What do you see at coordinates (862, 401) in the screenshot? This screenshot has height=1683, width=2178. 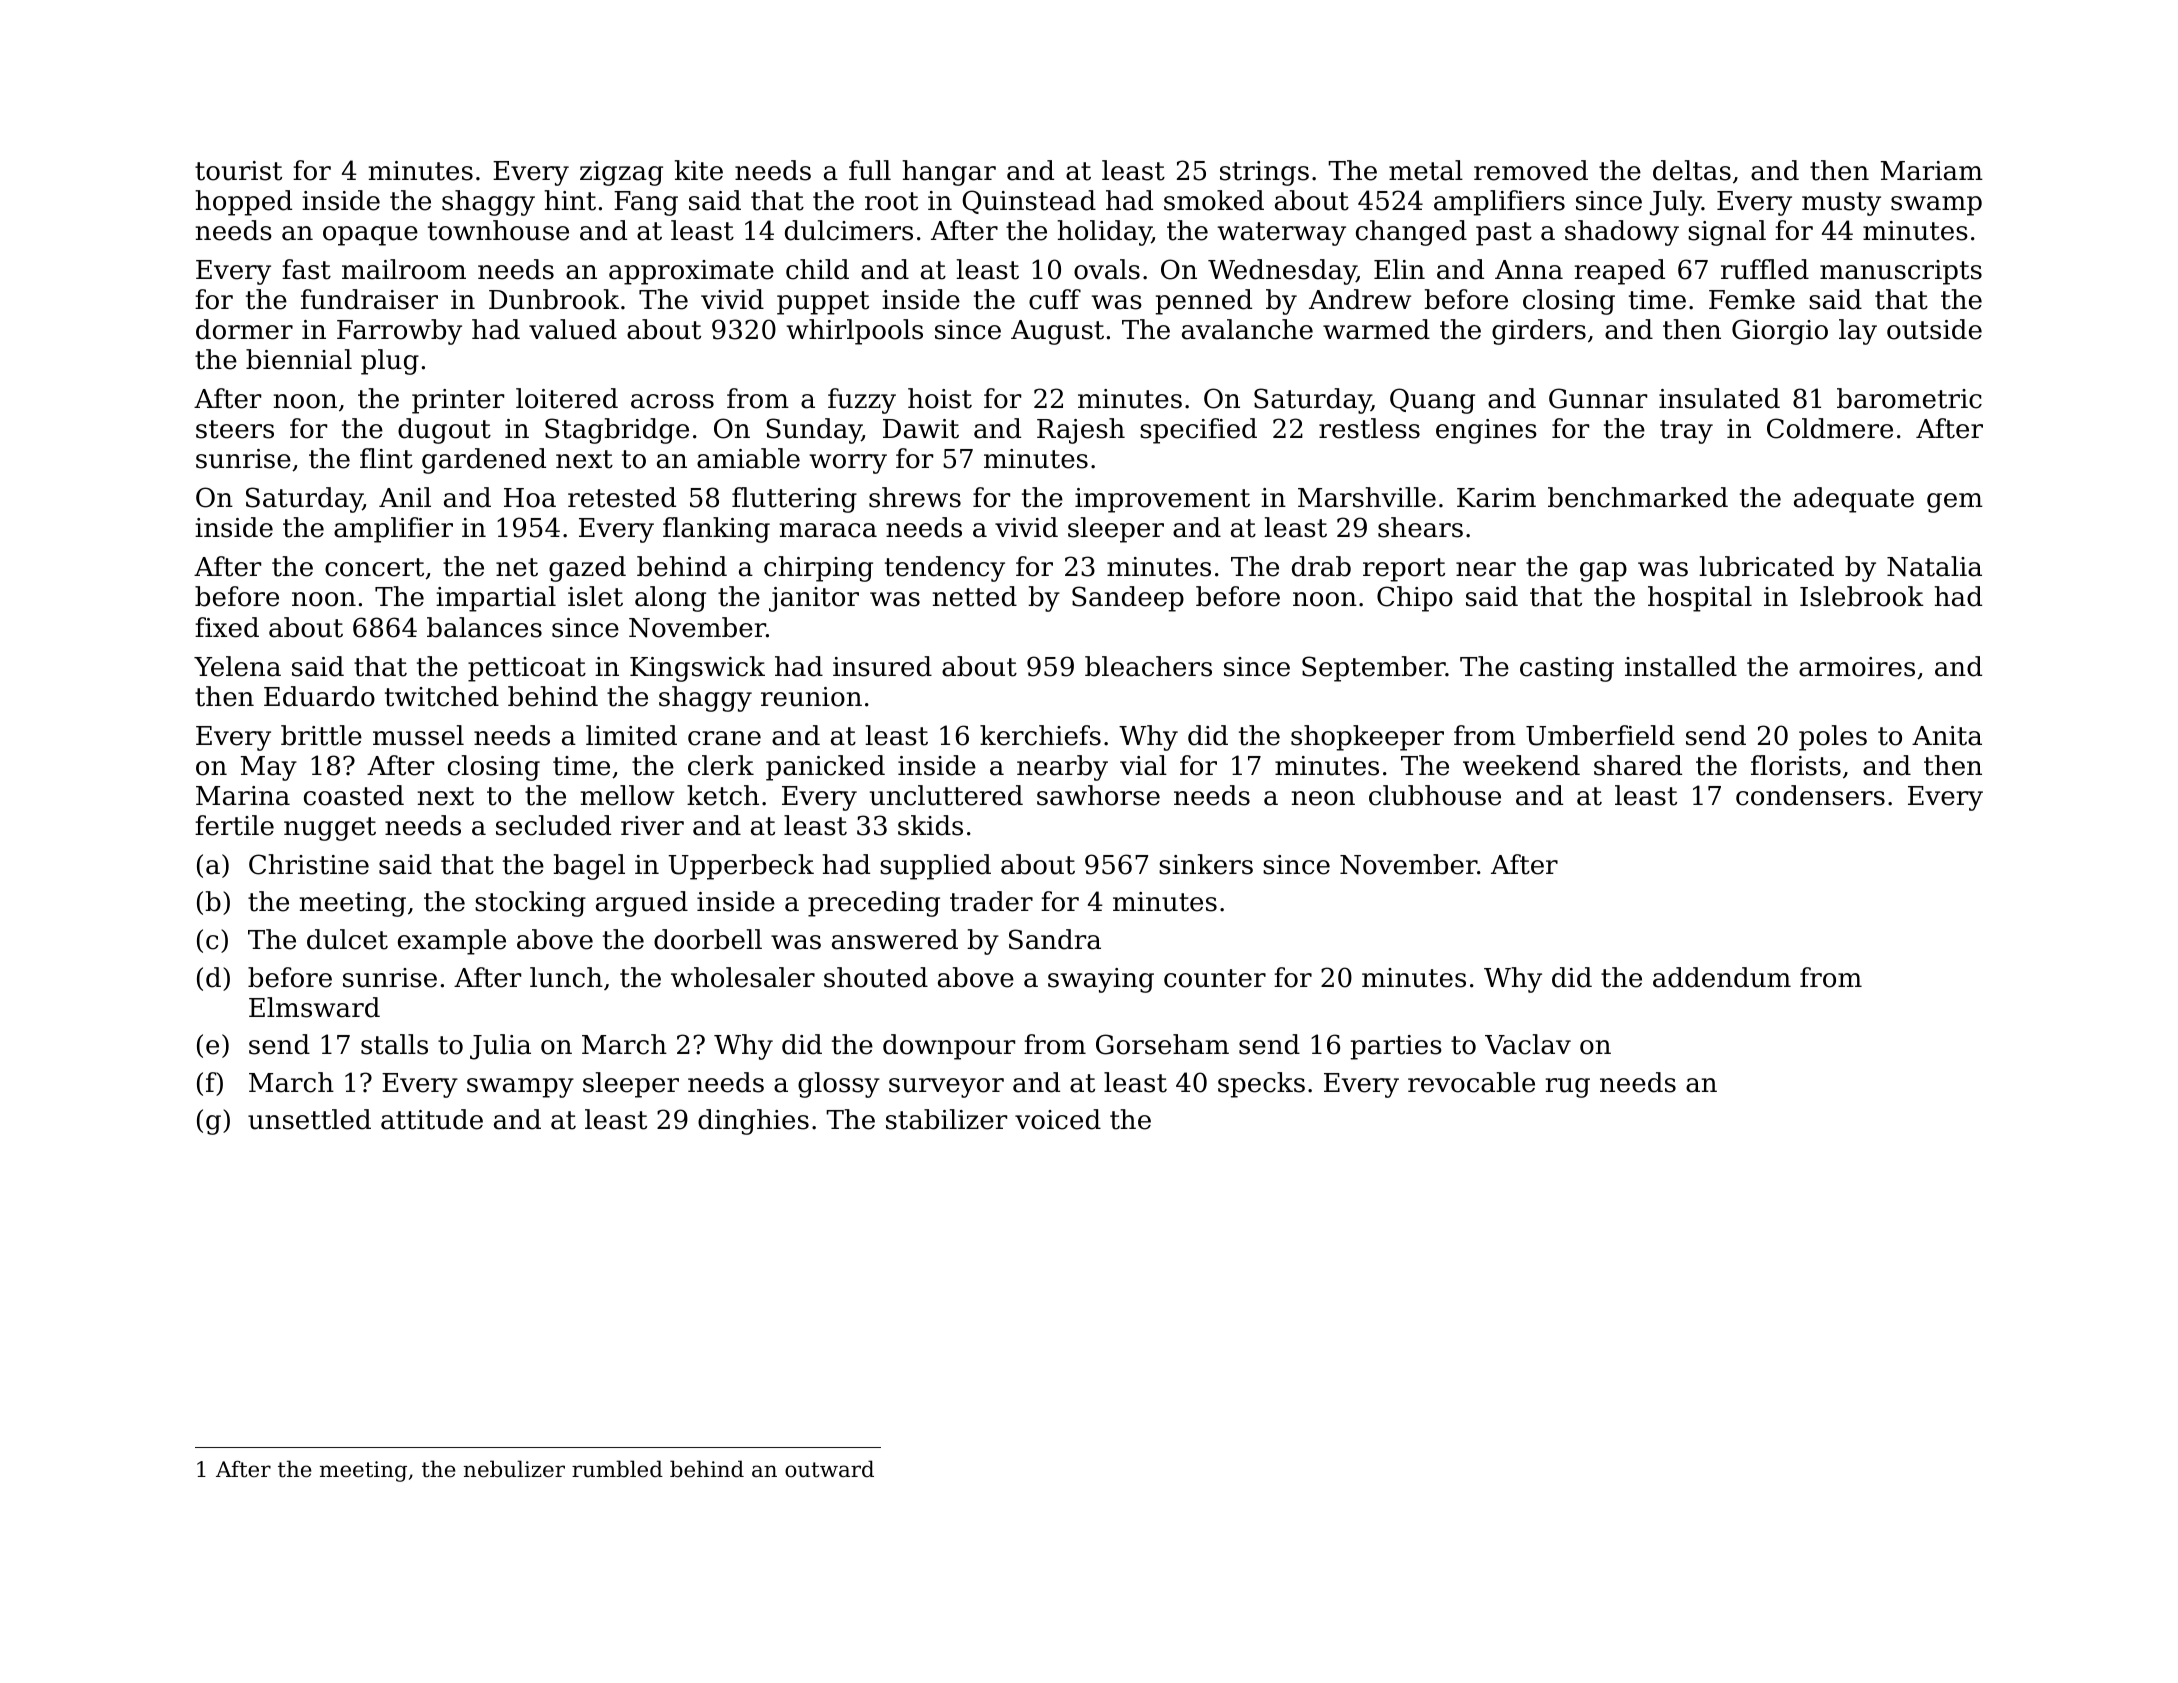 I see `fuzzy` at bounding box center [862, 401].
